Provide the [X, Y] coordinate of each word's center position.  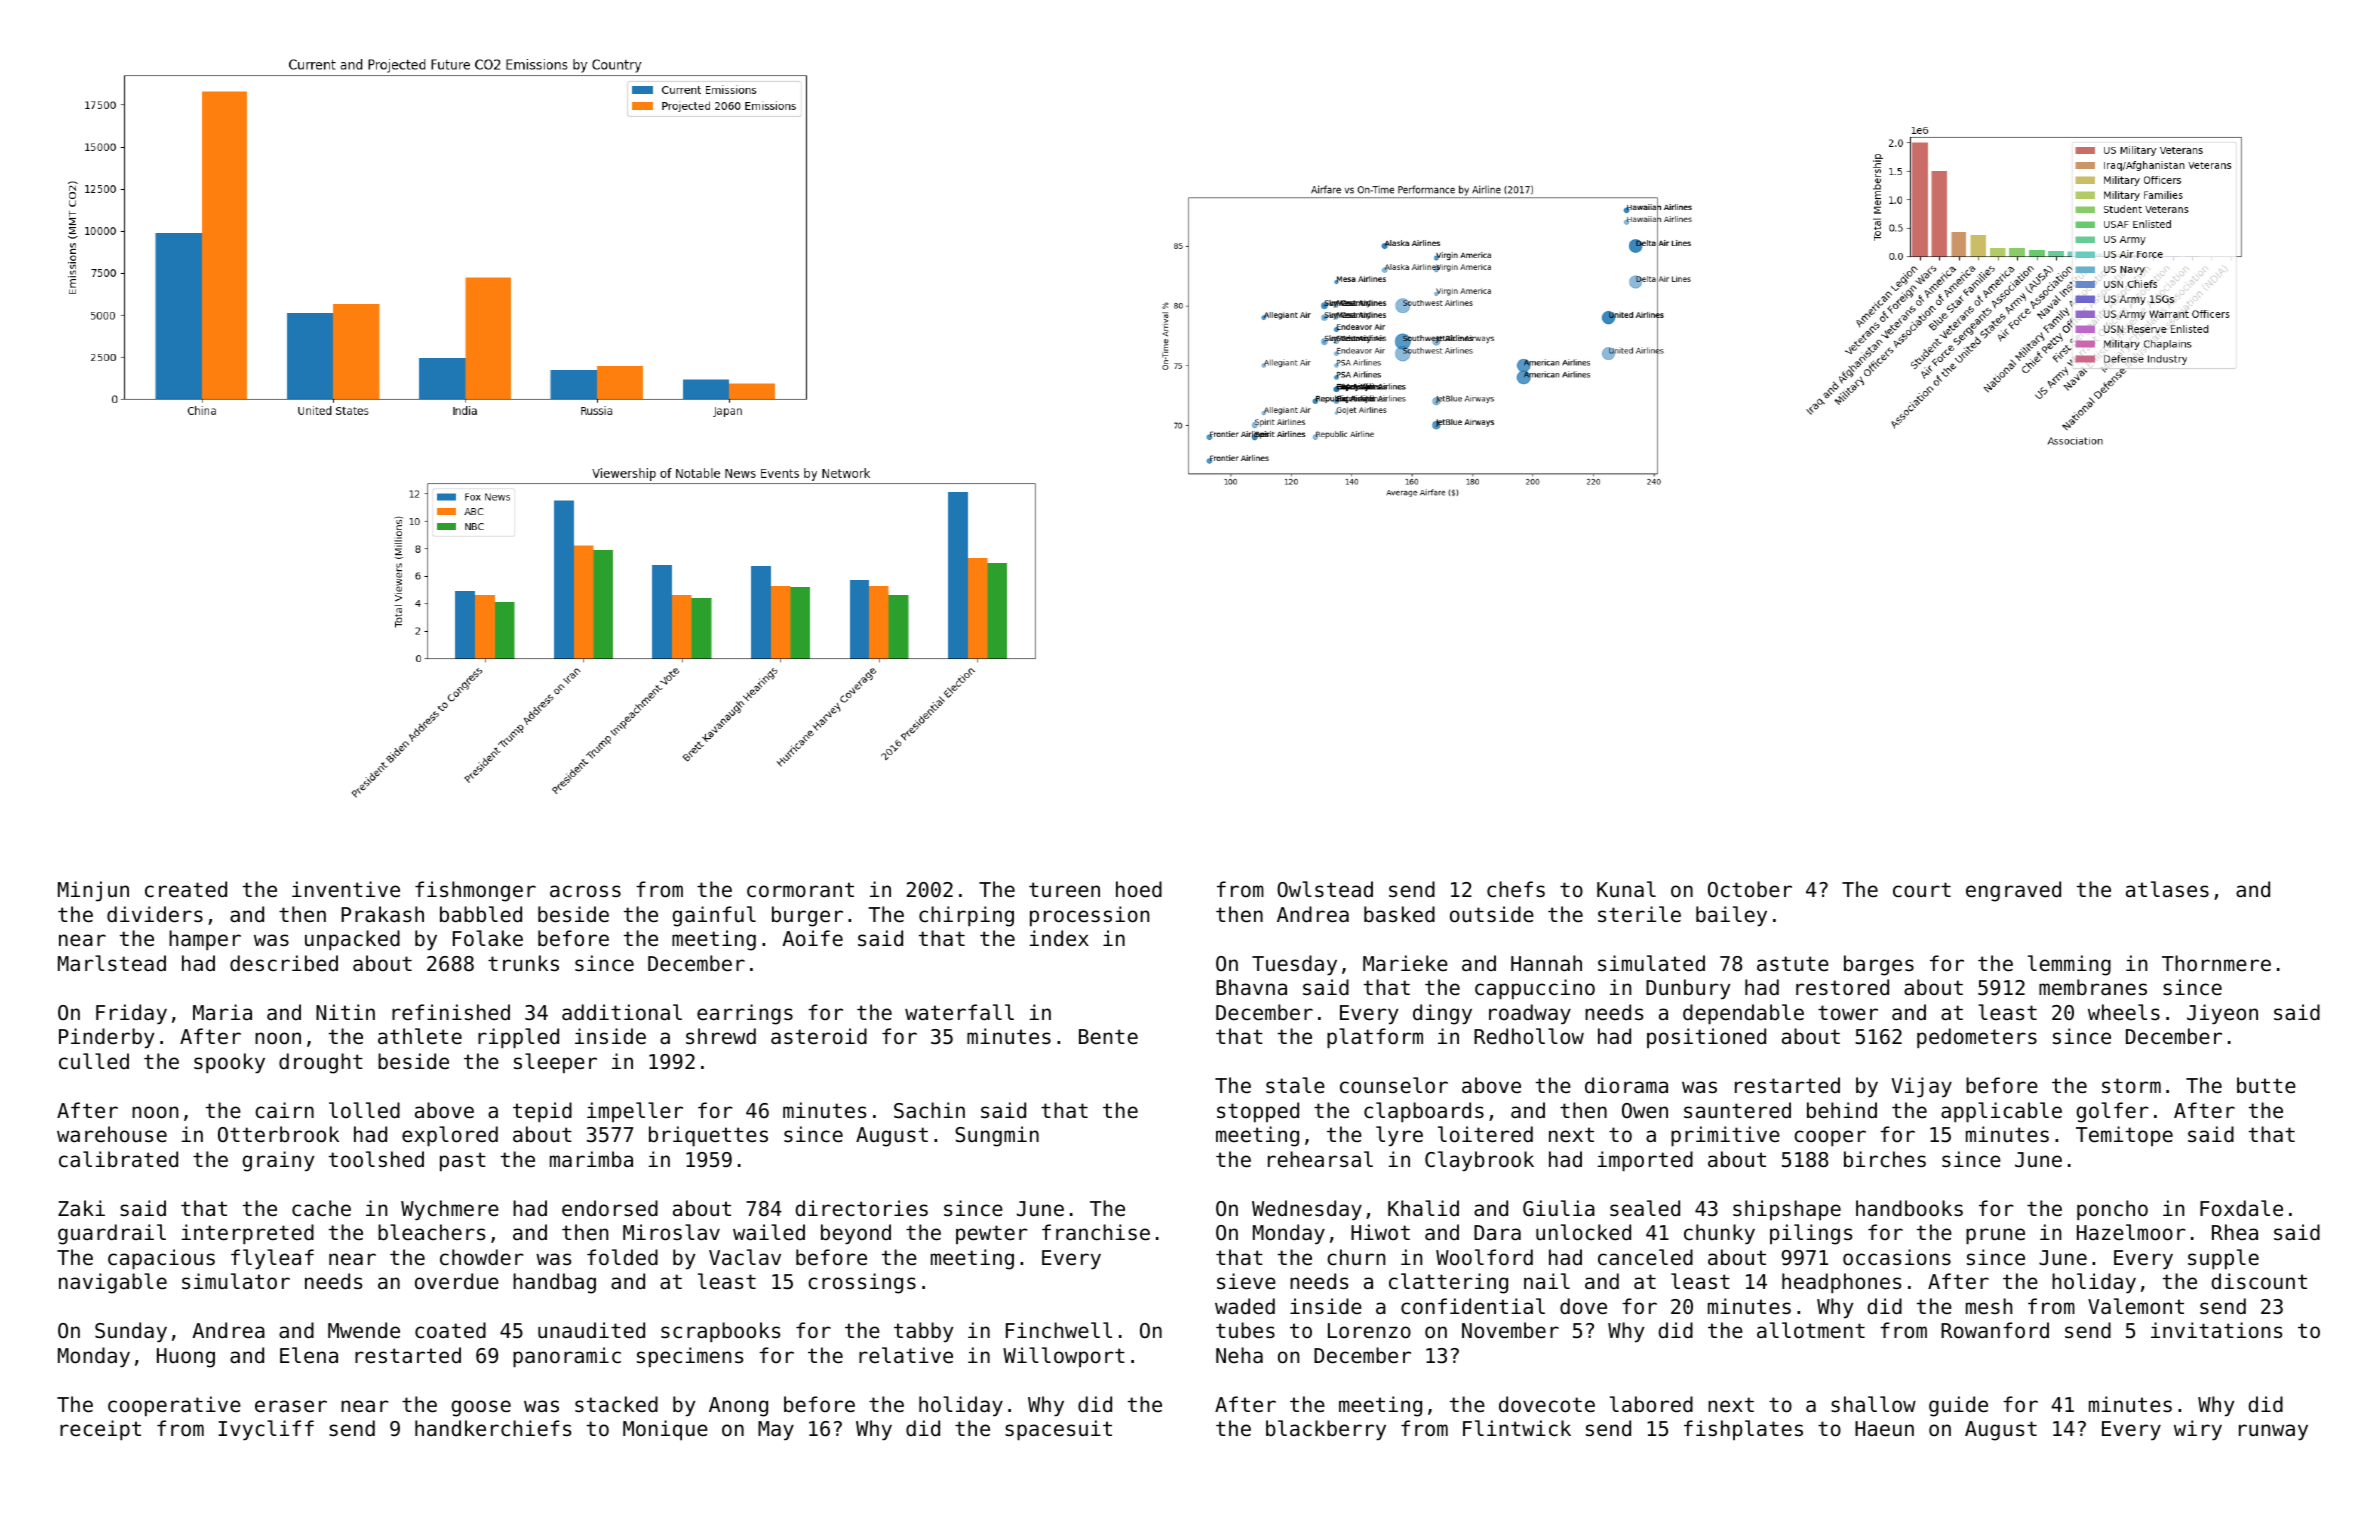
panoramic [567, 1357]
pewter [992, 1234]
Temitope [2124, 1136]
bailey [1731, 916]
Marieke [1405, 963]
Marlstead [112, 963]
